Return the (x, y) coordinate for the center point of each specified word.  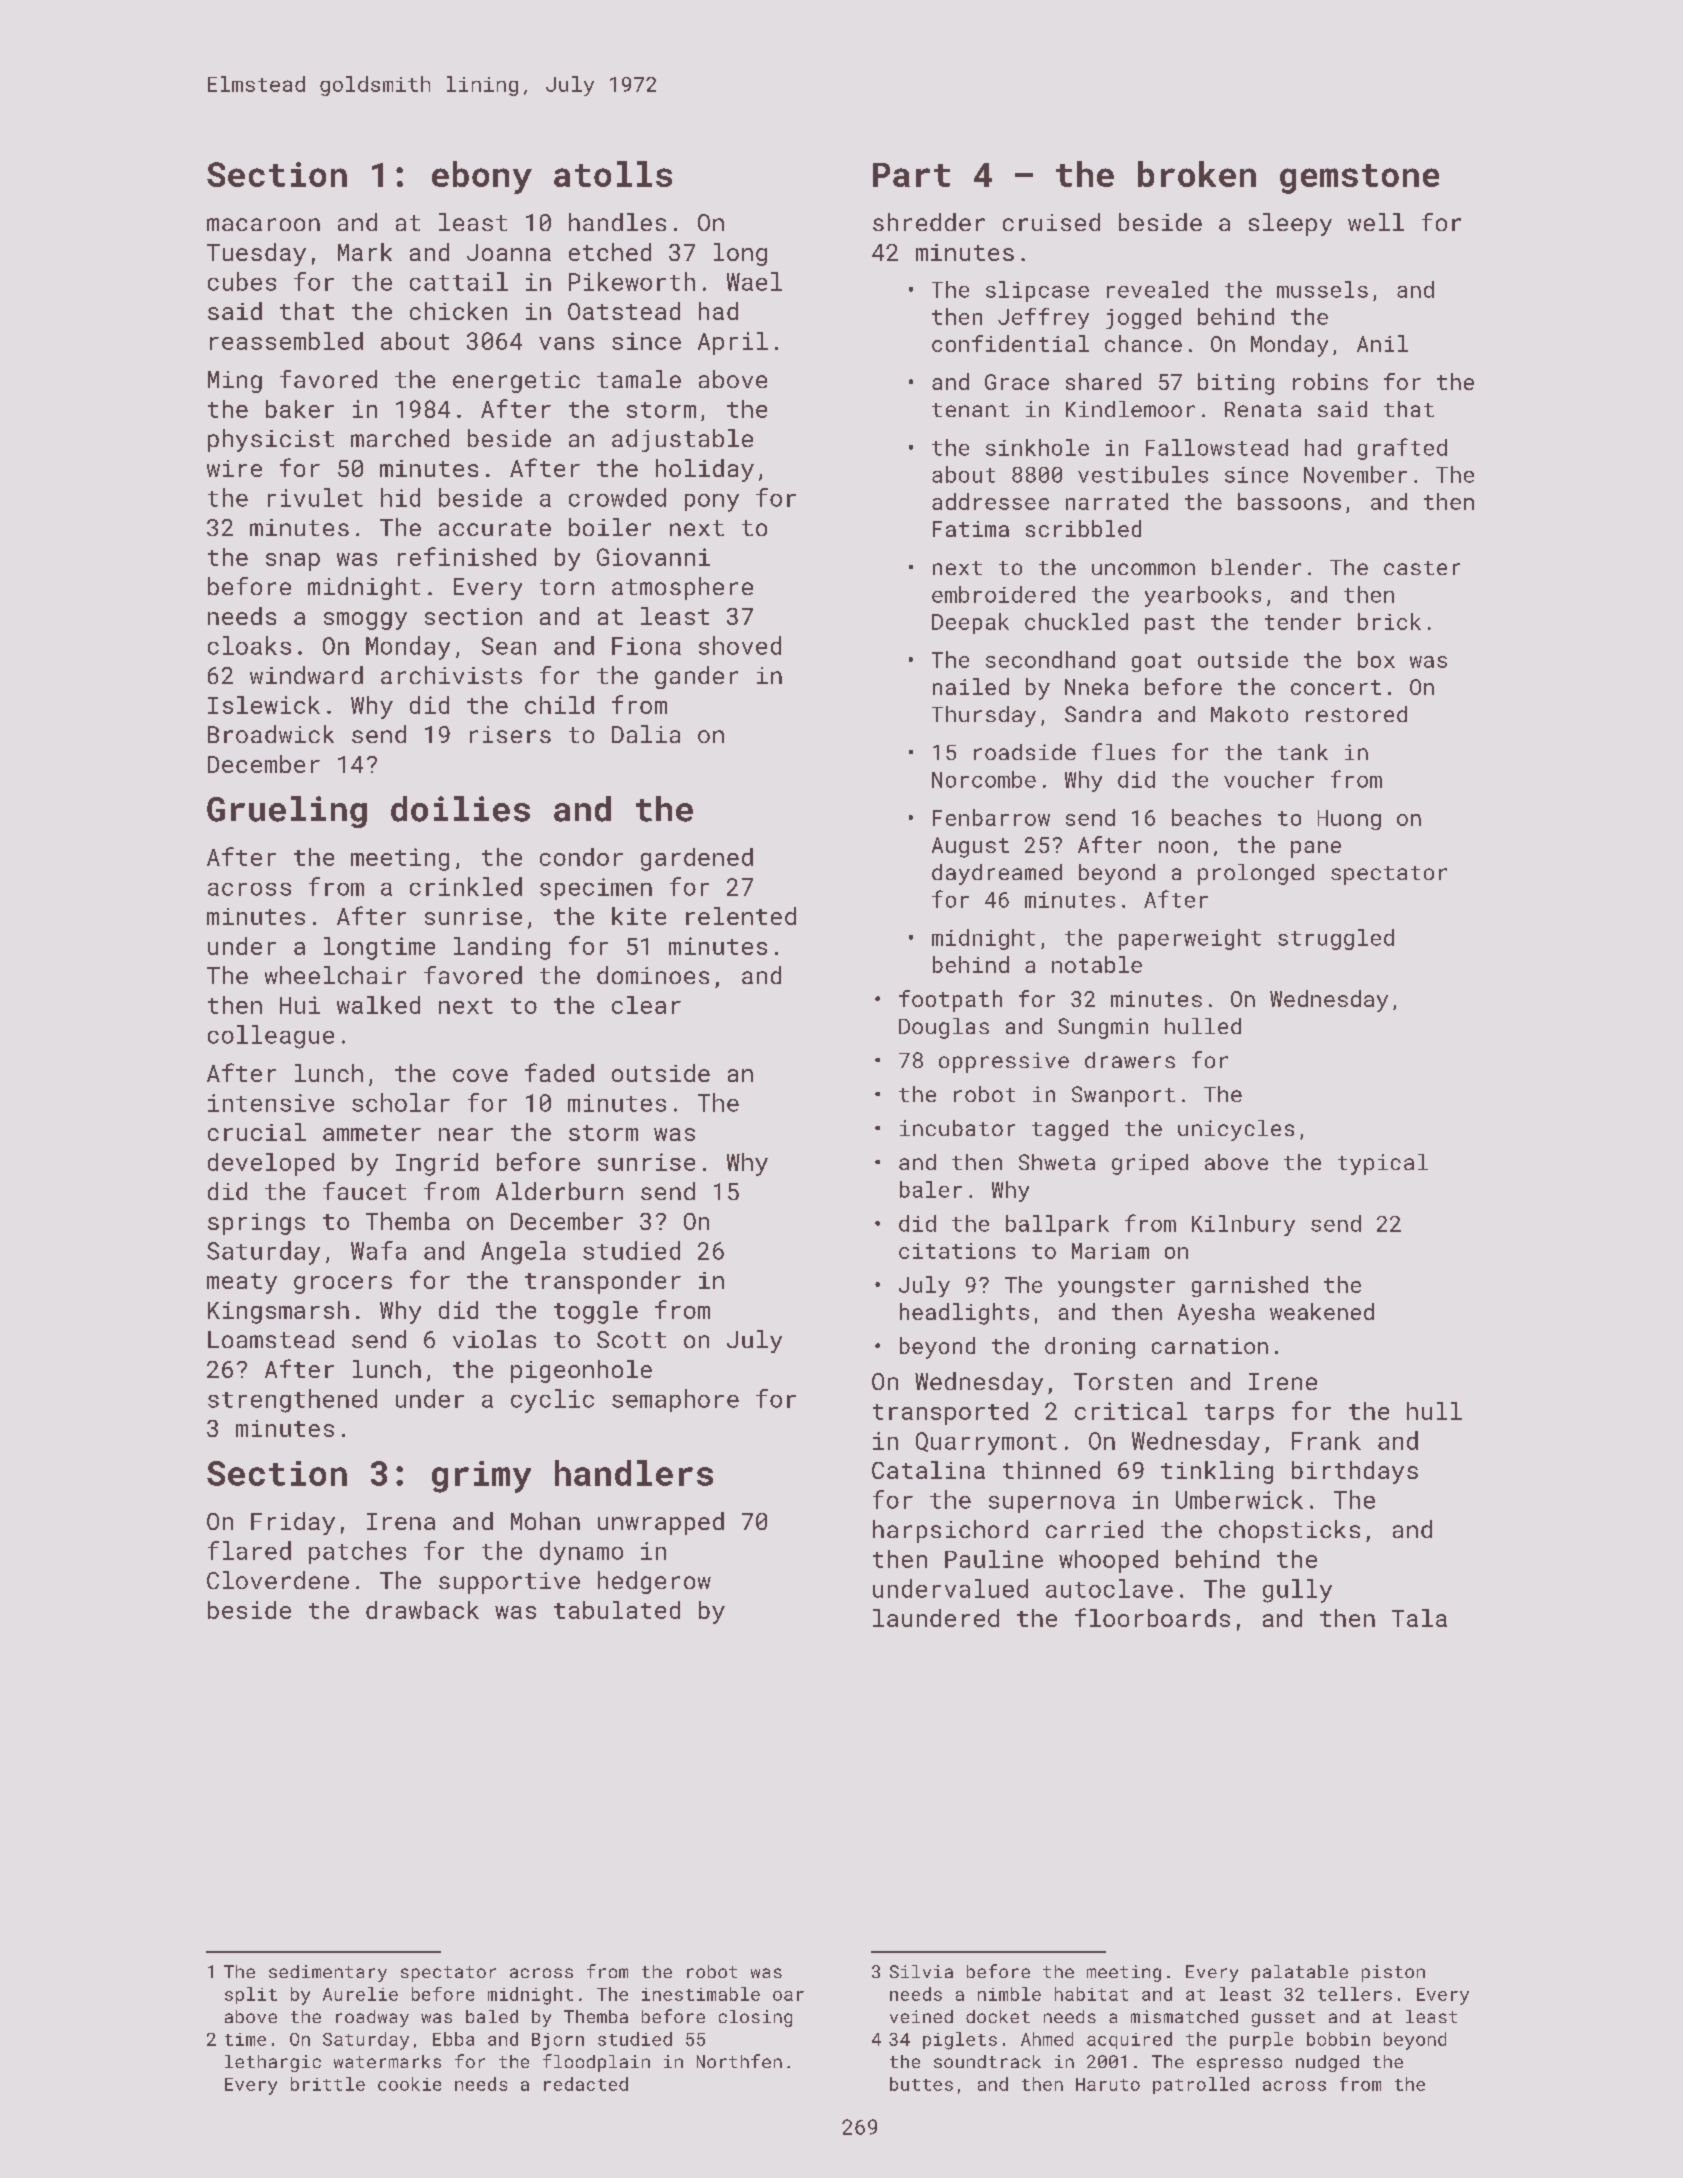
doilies (460, 809)
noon (1183, 847)
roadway (372, 2018)
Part (911, 175)
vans (566, 343)
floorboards (1152, 1617)
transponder (603, 1282)
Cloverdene (278, 1580)
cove (480, 1075)
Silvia (921, 1971)
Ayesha (1216, 1314)
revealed (1157, 289)
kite (639, 916)
